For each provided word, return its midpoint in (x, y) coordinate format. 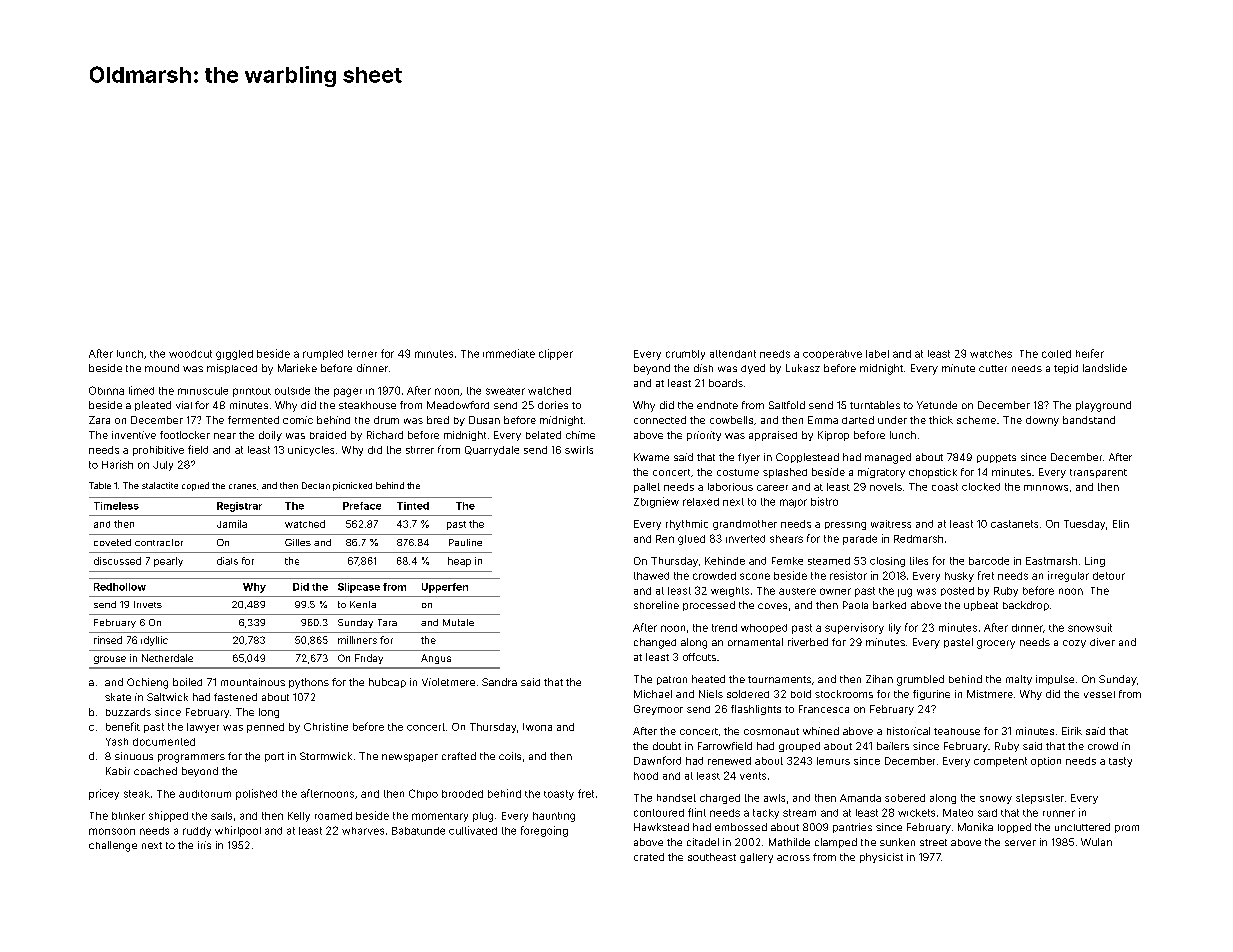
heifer (1090, 353)
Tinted (413, 506)
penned (265, 728)
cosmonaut (771, 731)
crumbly (685, 355)
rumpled (323, 355)
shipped (168, 816)
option (1046, 762)
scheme (976, 420)
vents (753, 776)
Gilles (298, 542)
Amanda (860, 798)
